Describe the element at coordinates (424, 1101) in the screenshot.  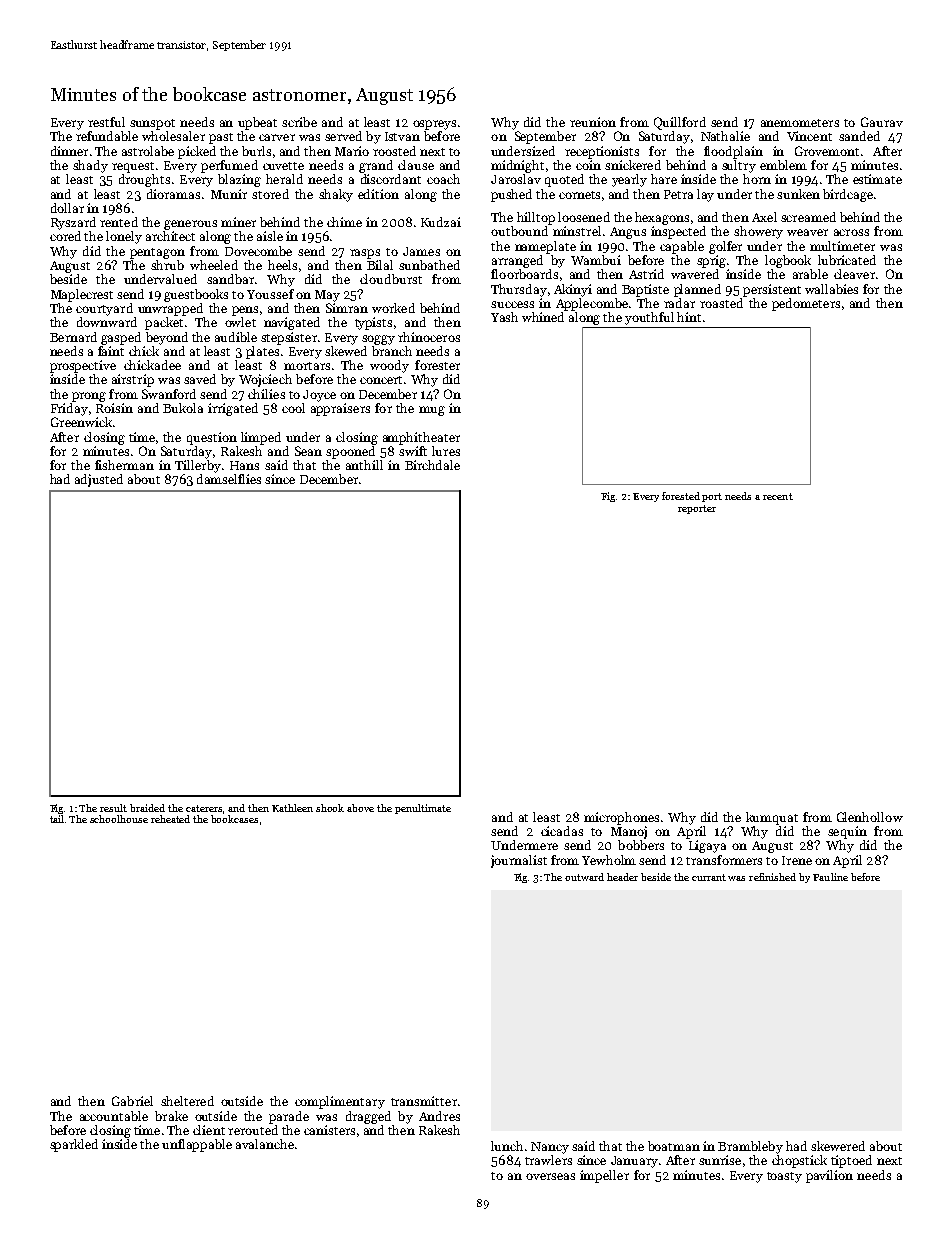
I see `transmitter` at that location.
